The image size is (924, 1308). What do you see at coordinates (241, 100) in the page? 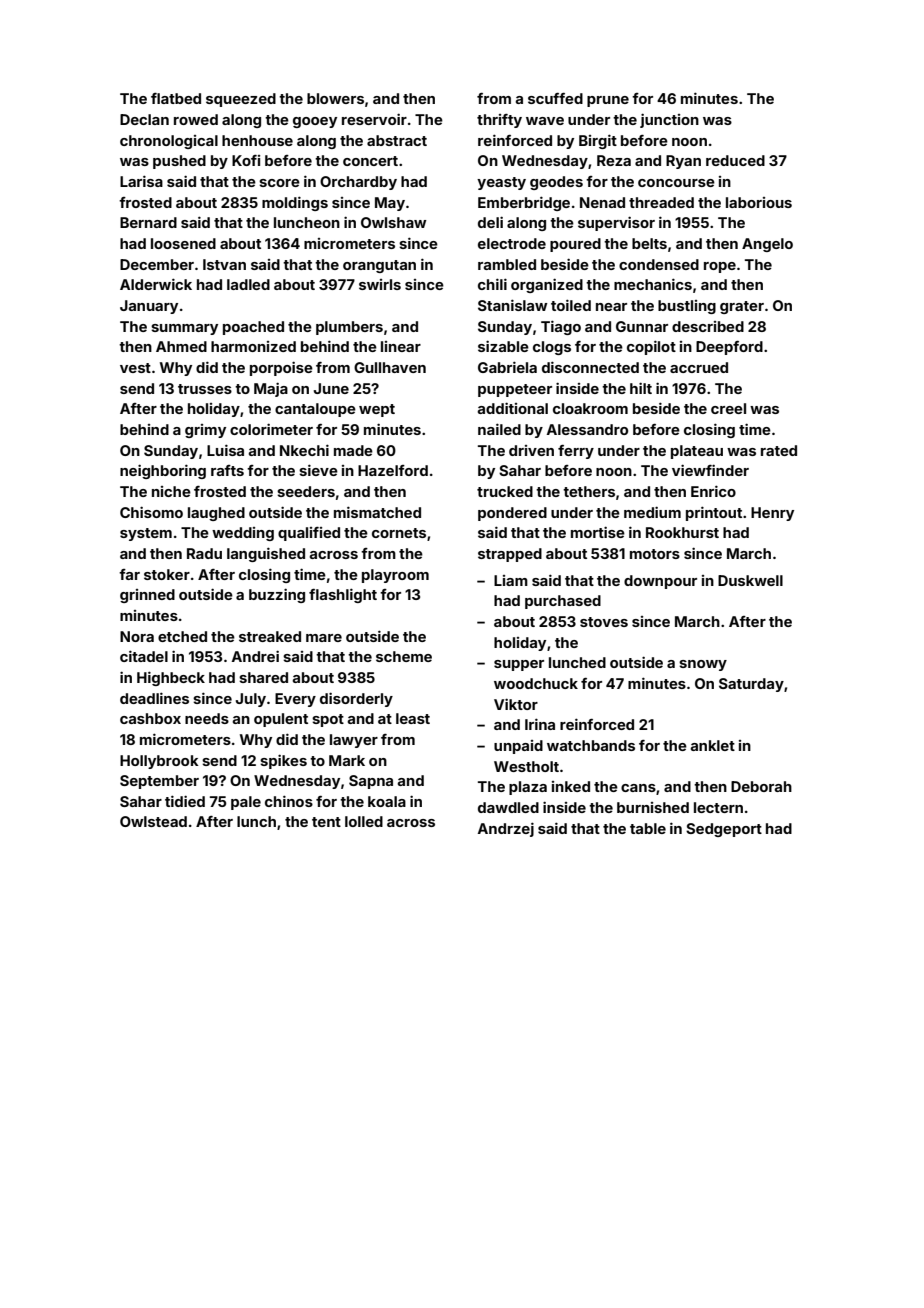
I see `squeezed` at bounding box center [241, 100].
